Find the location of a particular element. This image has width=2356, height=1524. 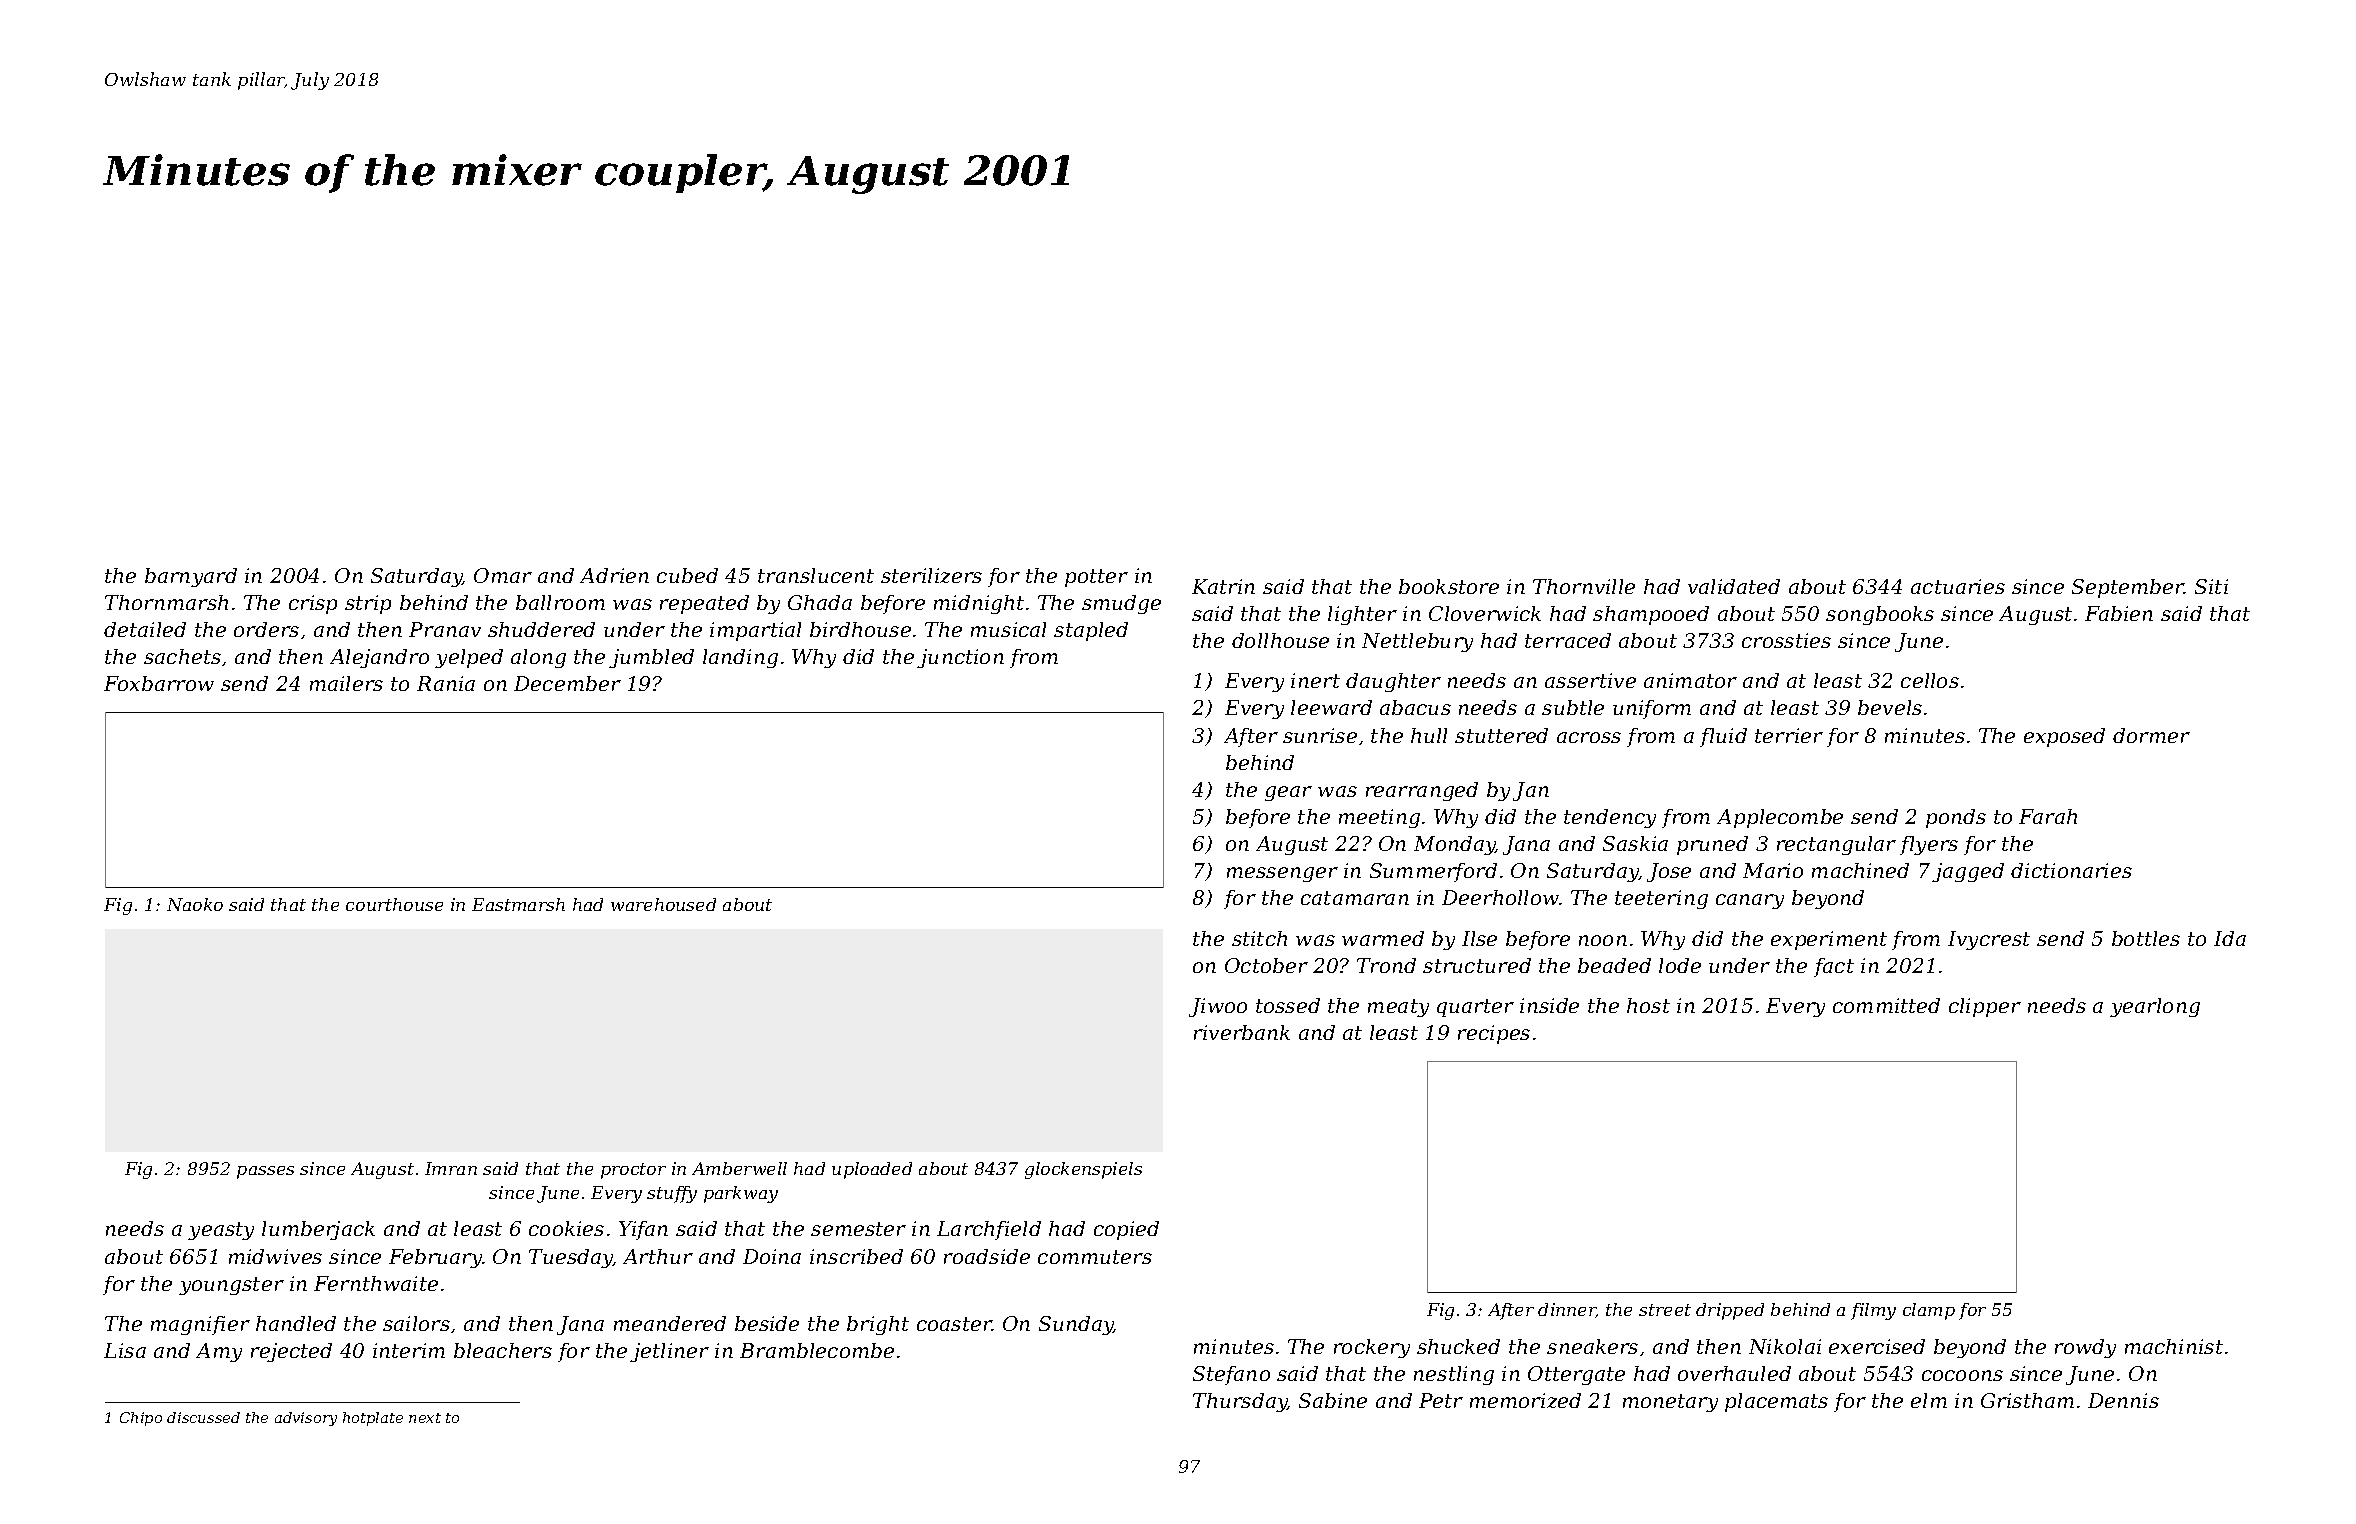

actuaries is located at coordinates (1958, 586).
